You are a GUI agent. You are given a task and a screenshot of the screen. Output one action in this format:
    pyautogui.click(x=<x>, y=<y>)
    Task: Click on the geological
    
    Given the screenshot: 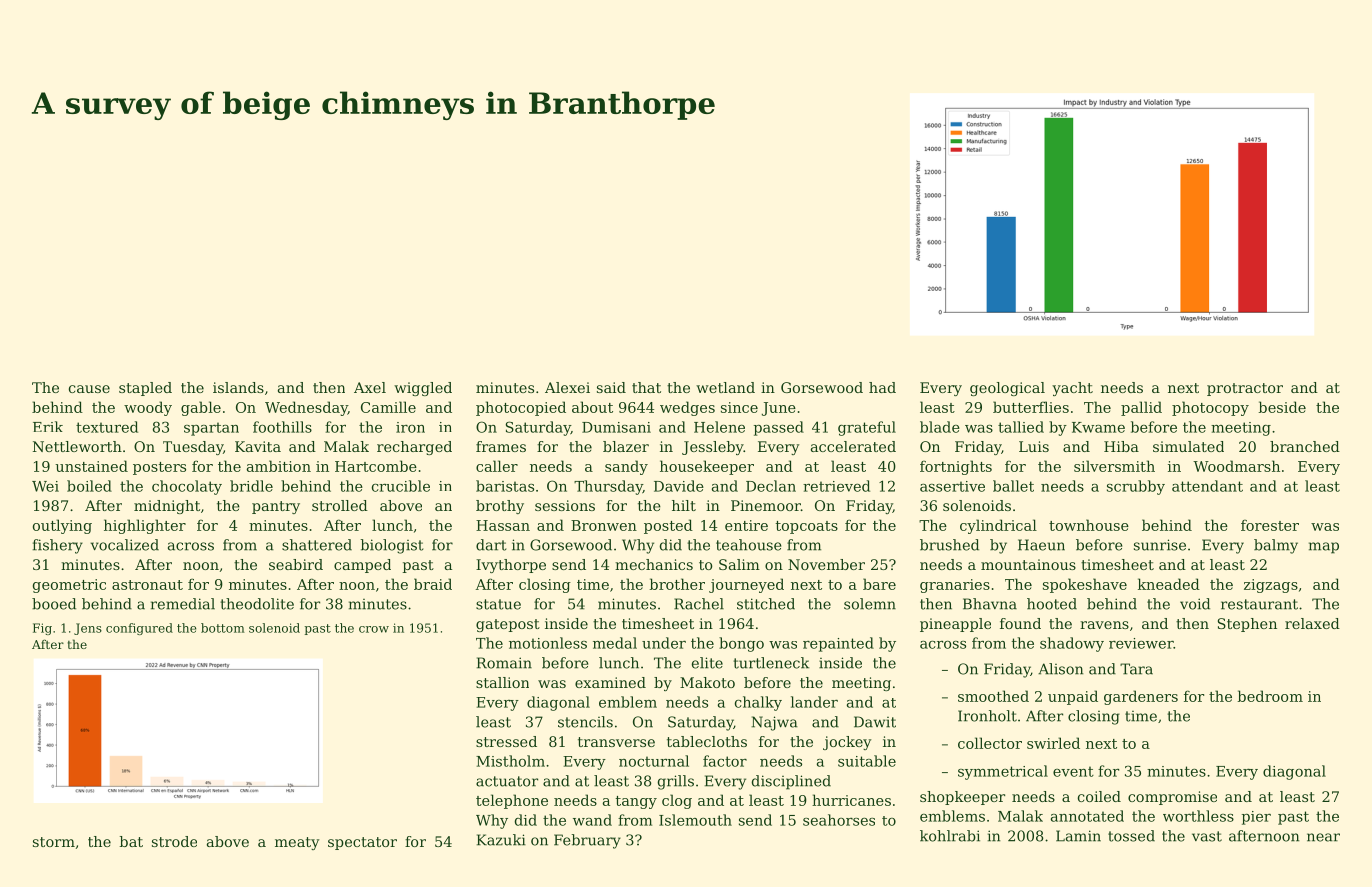 What is the action you would take?
    pyautogui.click(x=1007, y=389)
